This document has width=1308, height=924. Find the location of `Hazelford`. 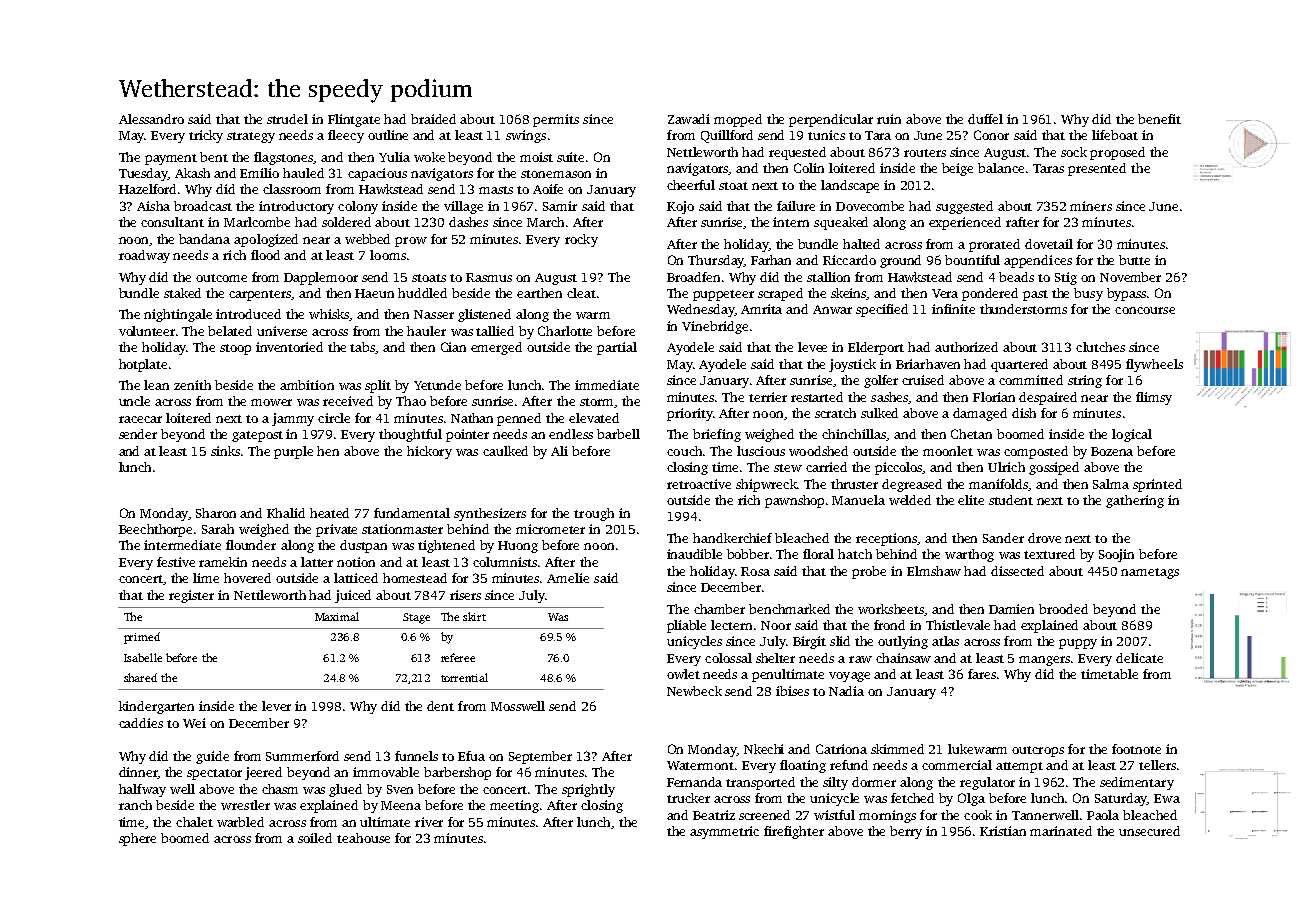

Hazelford is located at coordinates (147, 189).
